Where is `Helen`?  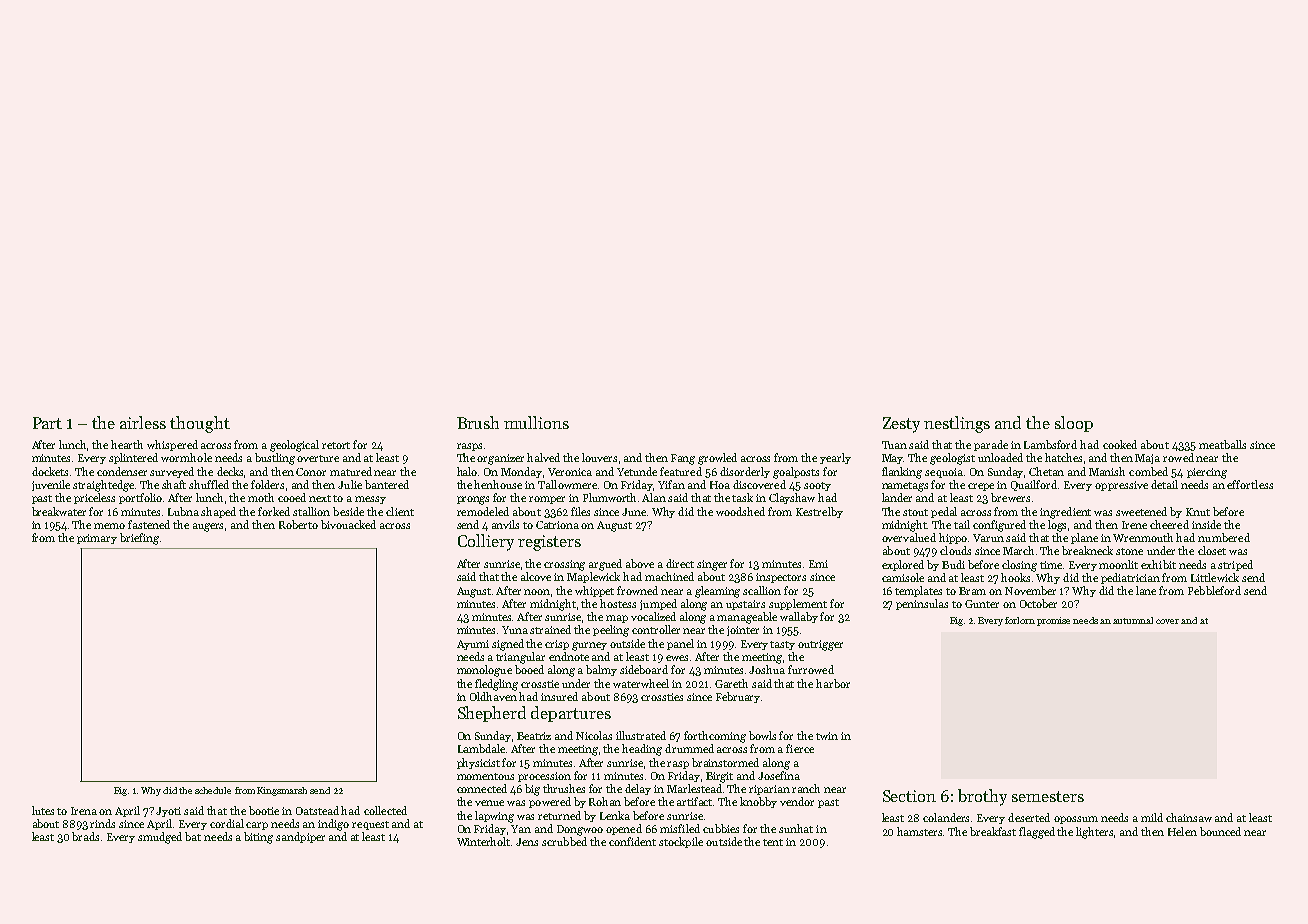 Helen is located at coordinates (1182, 831).
